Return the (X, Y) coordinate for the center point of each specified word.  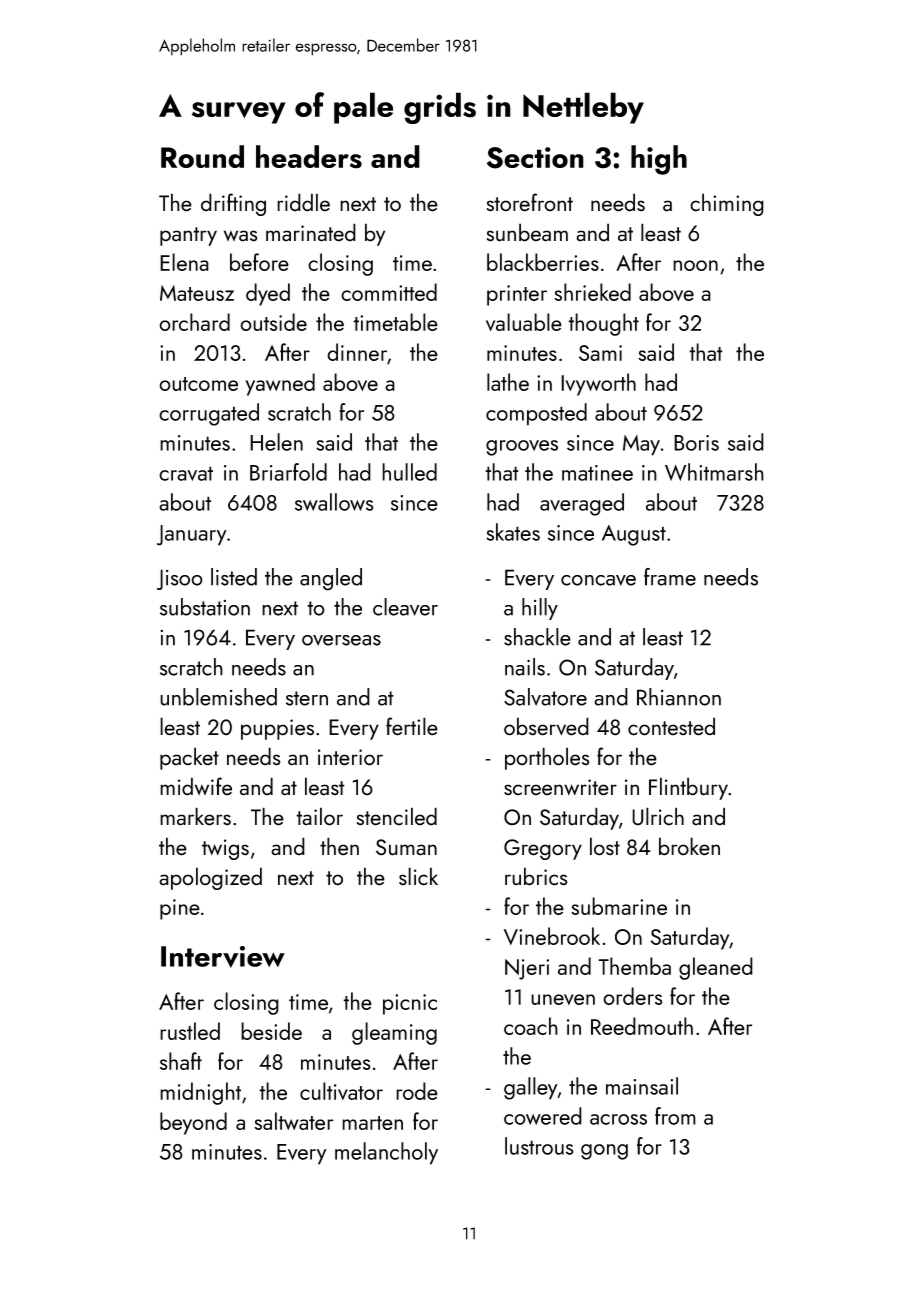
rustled (190, 1031)
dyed (268, 294)
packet (189, 758)
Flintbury (688, 788)
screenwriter (560, 787)
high (659, 160)
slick (418, 876)
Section (535, 158)
